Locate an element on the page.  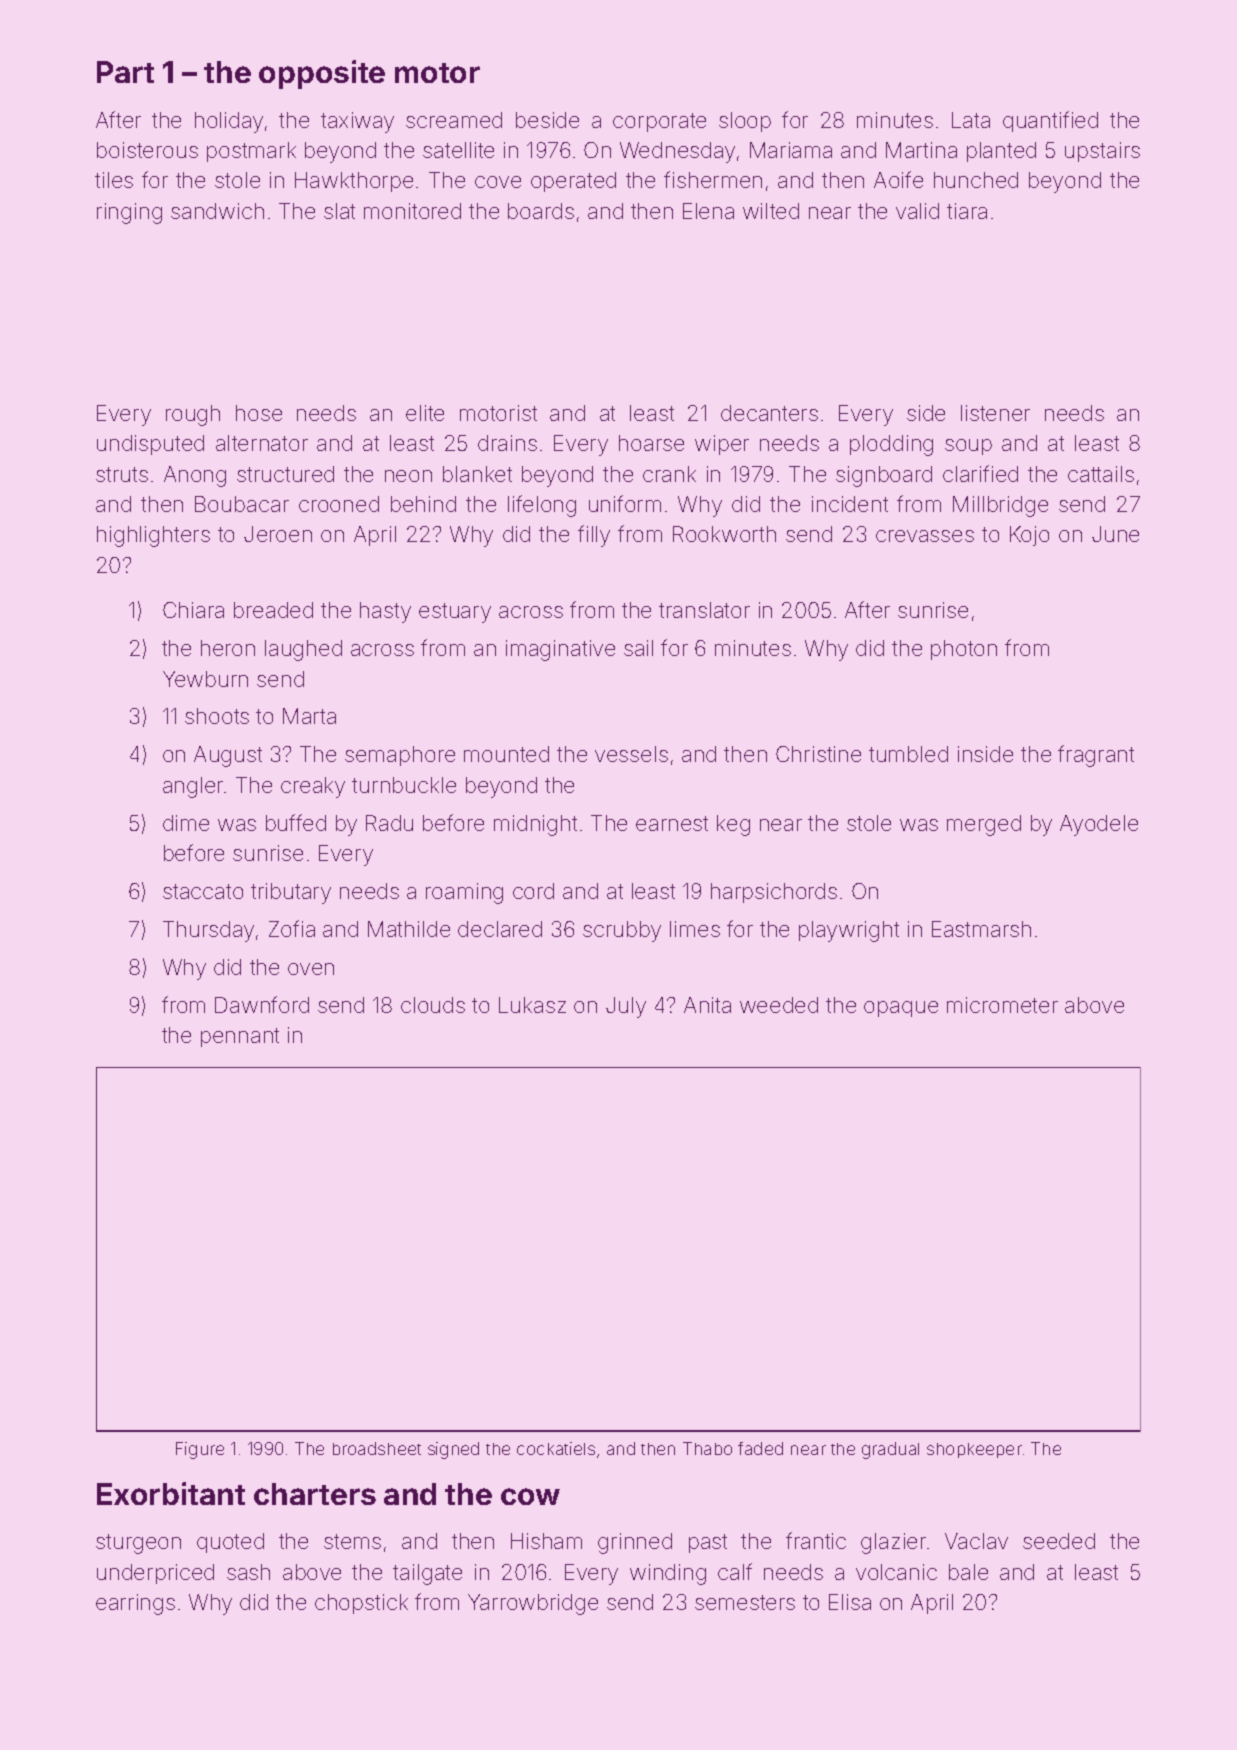
opposite is located at coordinates (322, 74).
